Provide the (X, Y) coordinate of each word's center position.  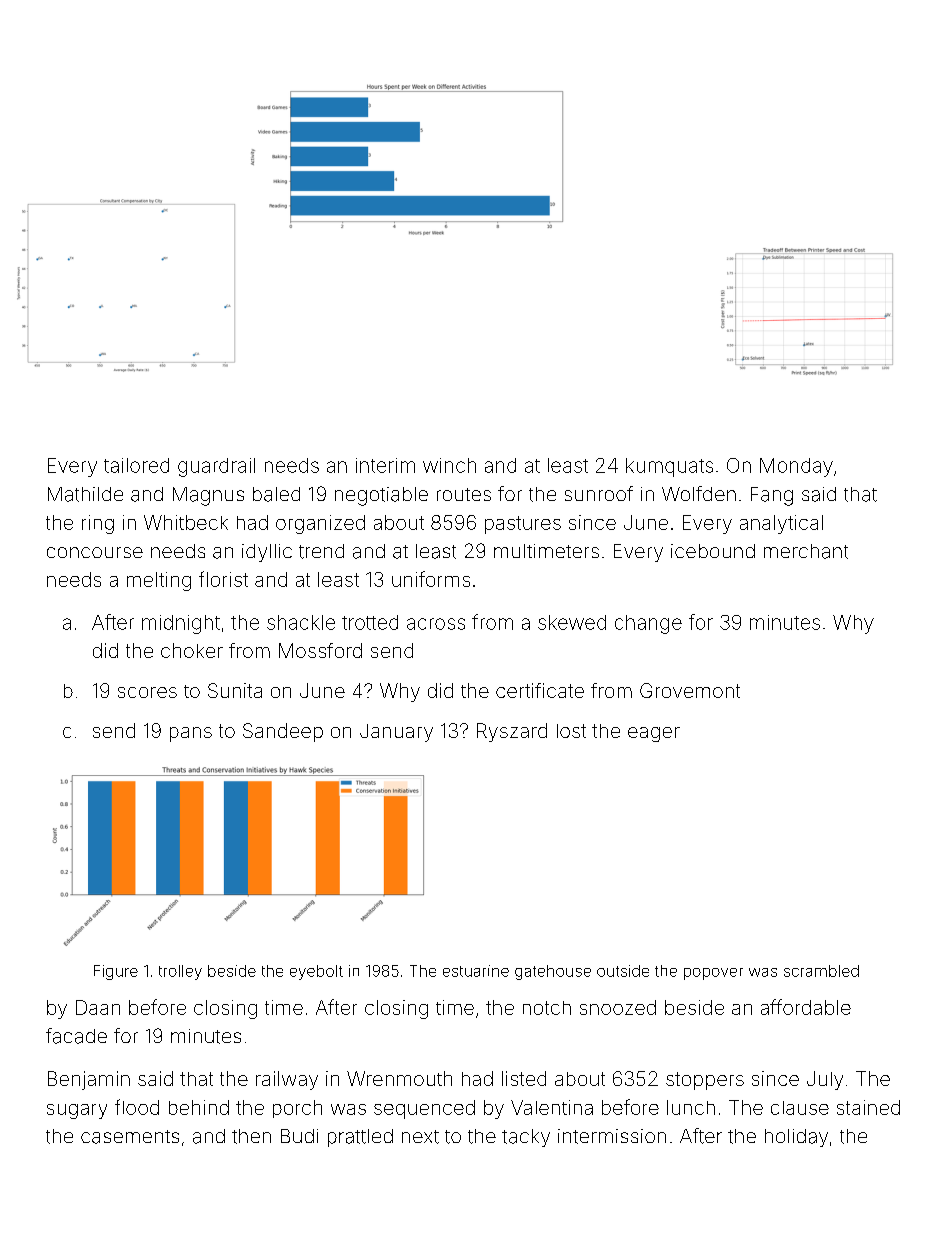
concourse (95, 552)
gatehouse (553, 972)
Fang (772, 496)
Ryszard (512, 732)
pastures (523, 525)
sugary (77, 1111)
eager (654, 734)
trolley (180, 972)
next (420, 1137)
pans (191, 734)
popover (713, 974)
